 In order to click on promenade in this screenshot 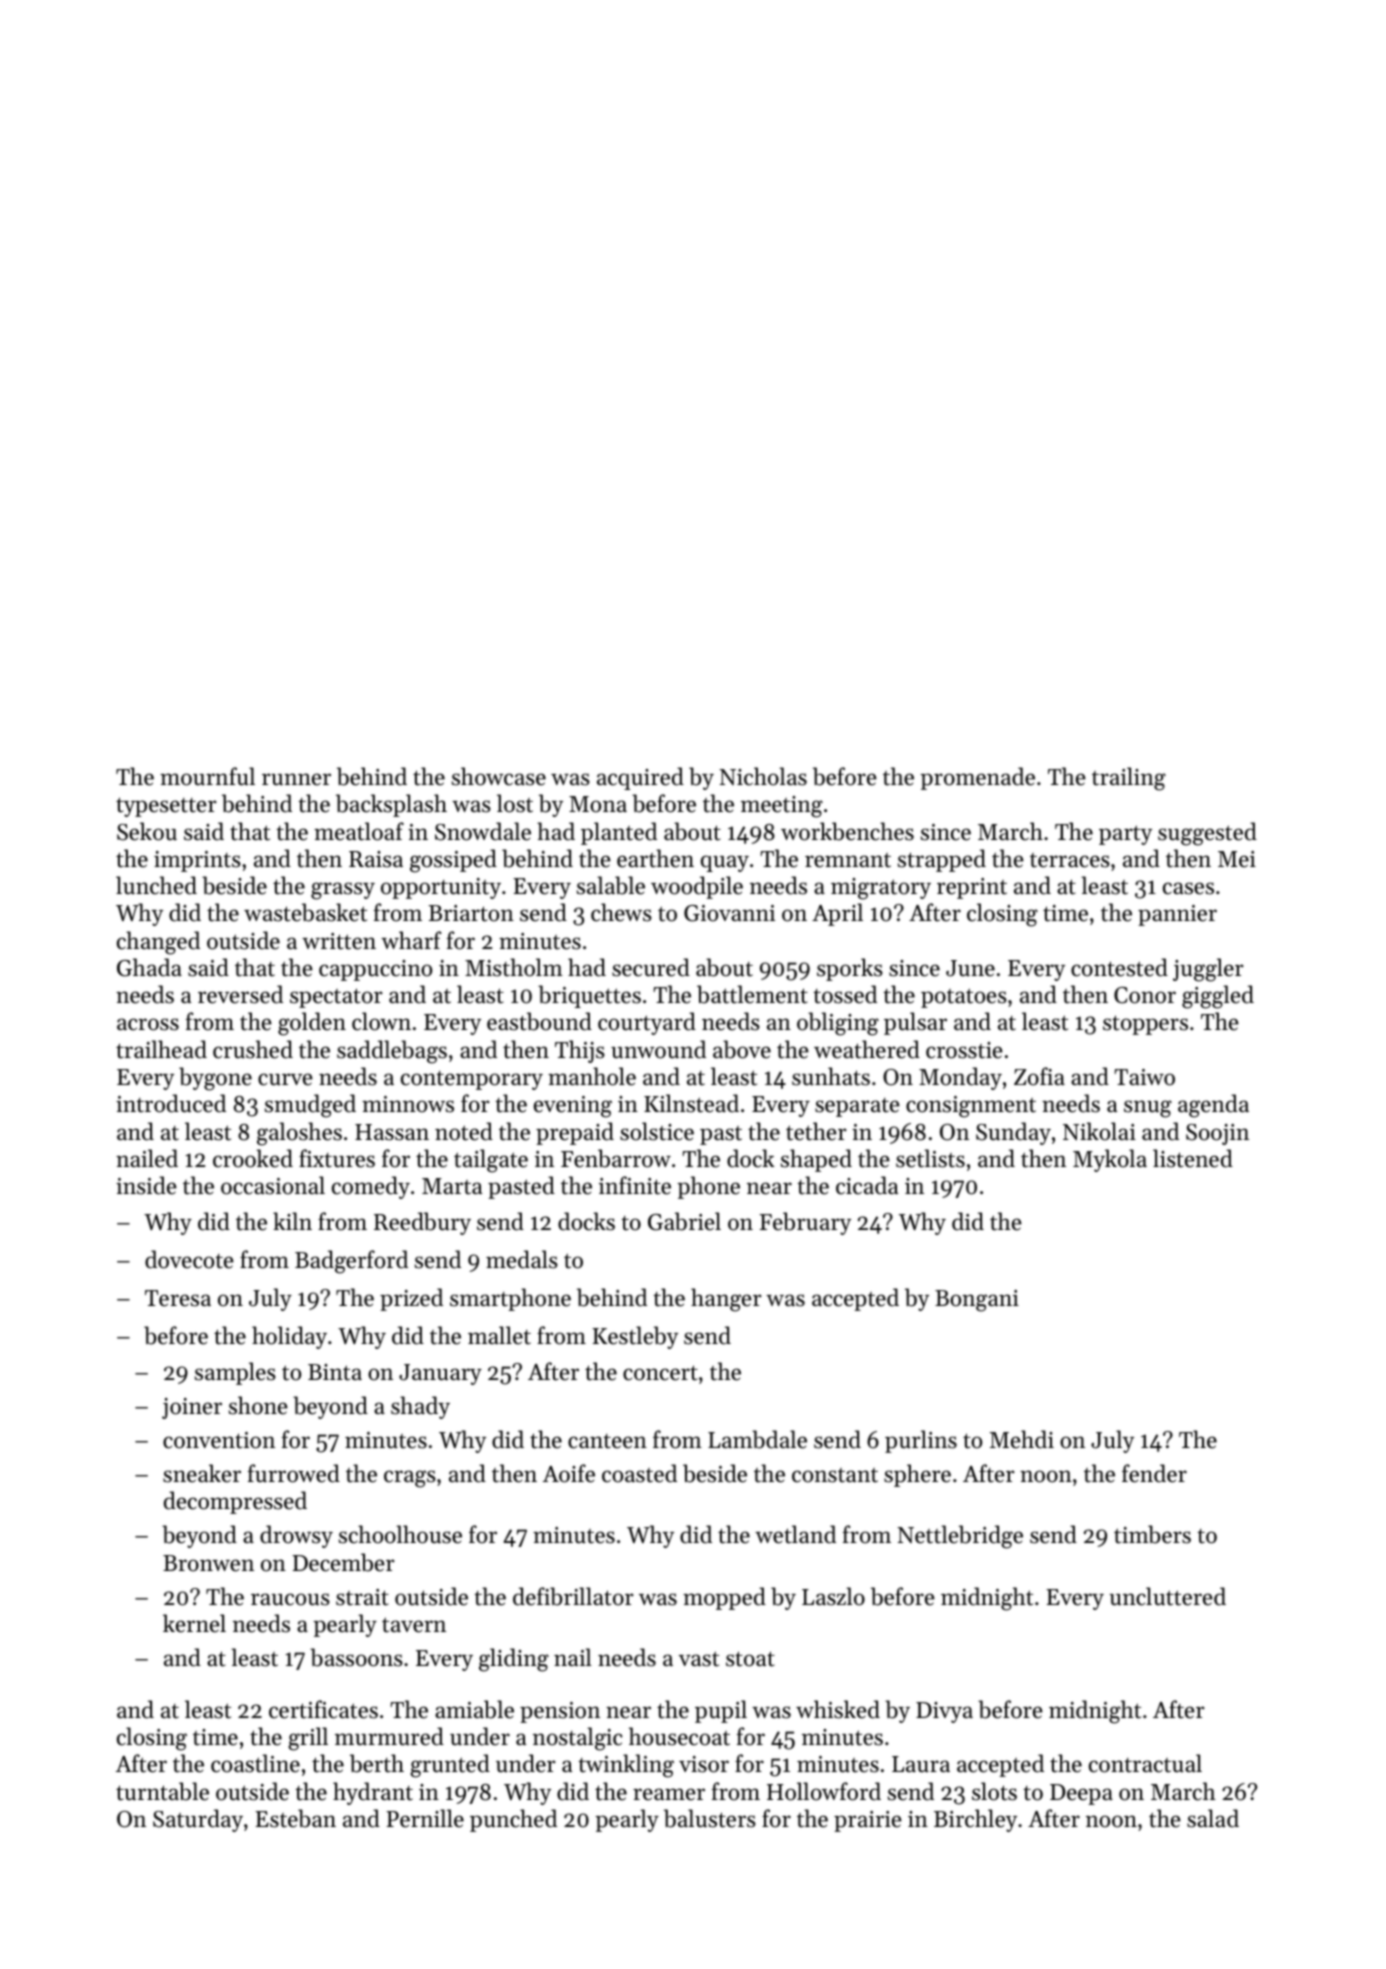, I will do `click(977, 778)`.
